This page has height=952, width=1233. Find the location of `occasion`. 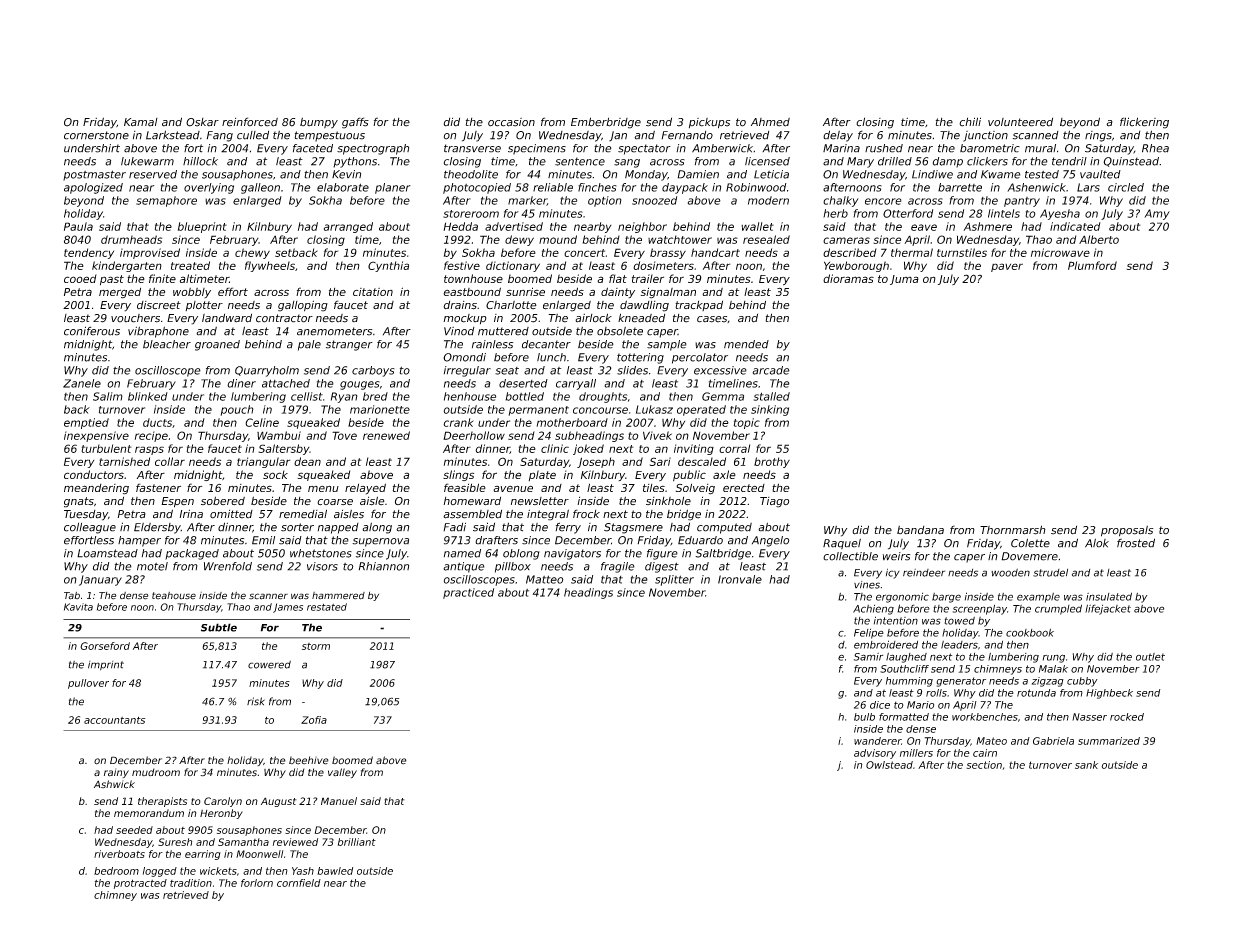

occasion is located at coordinates (511, 122).
